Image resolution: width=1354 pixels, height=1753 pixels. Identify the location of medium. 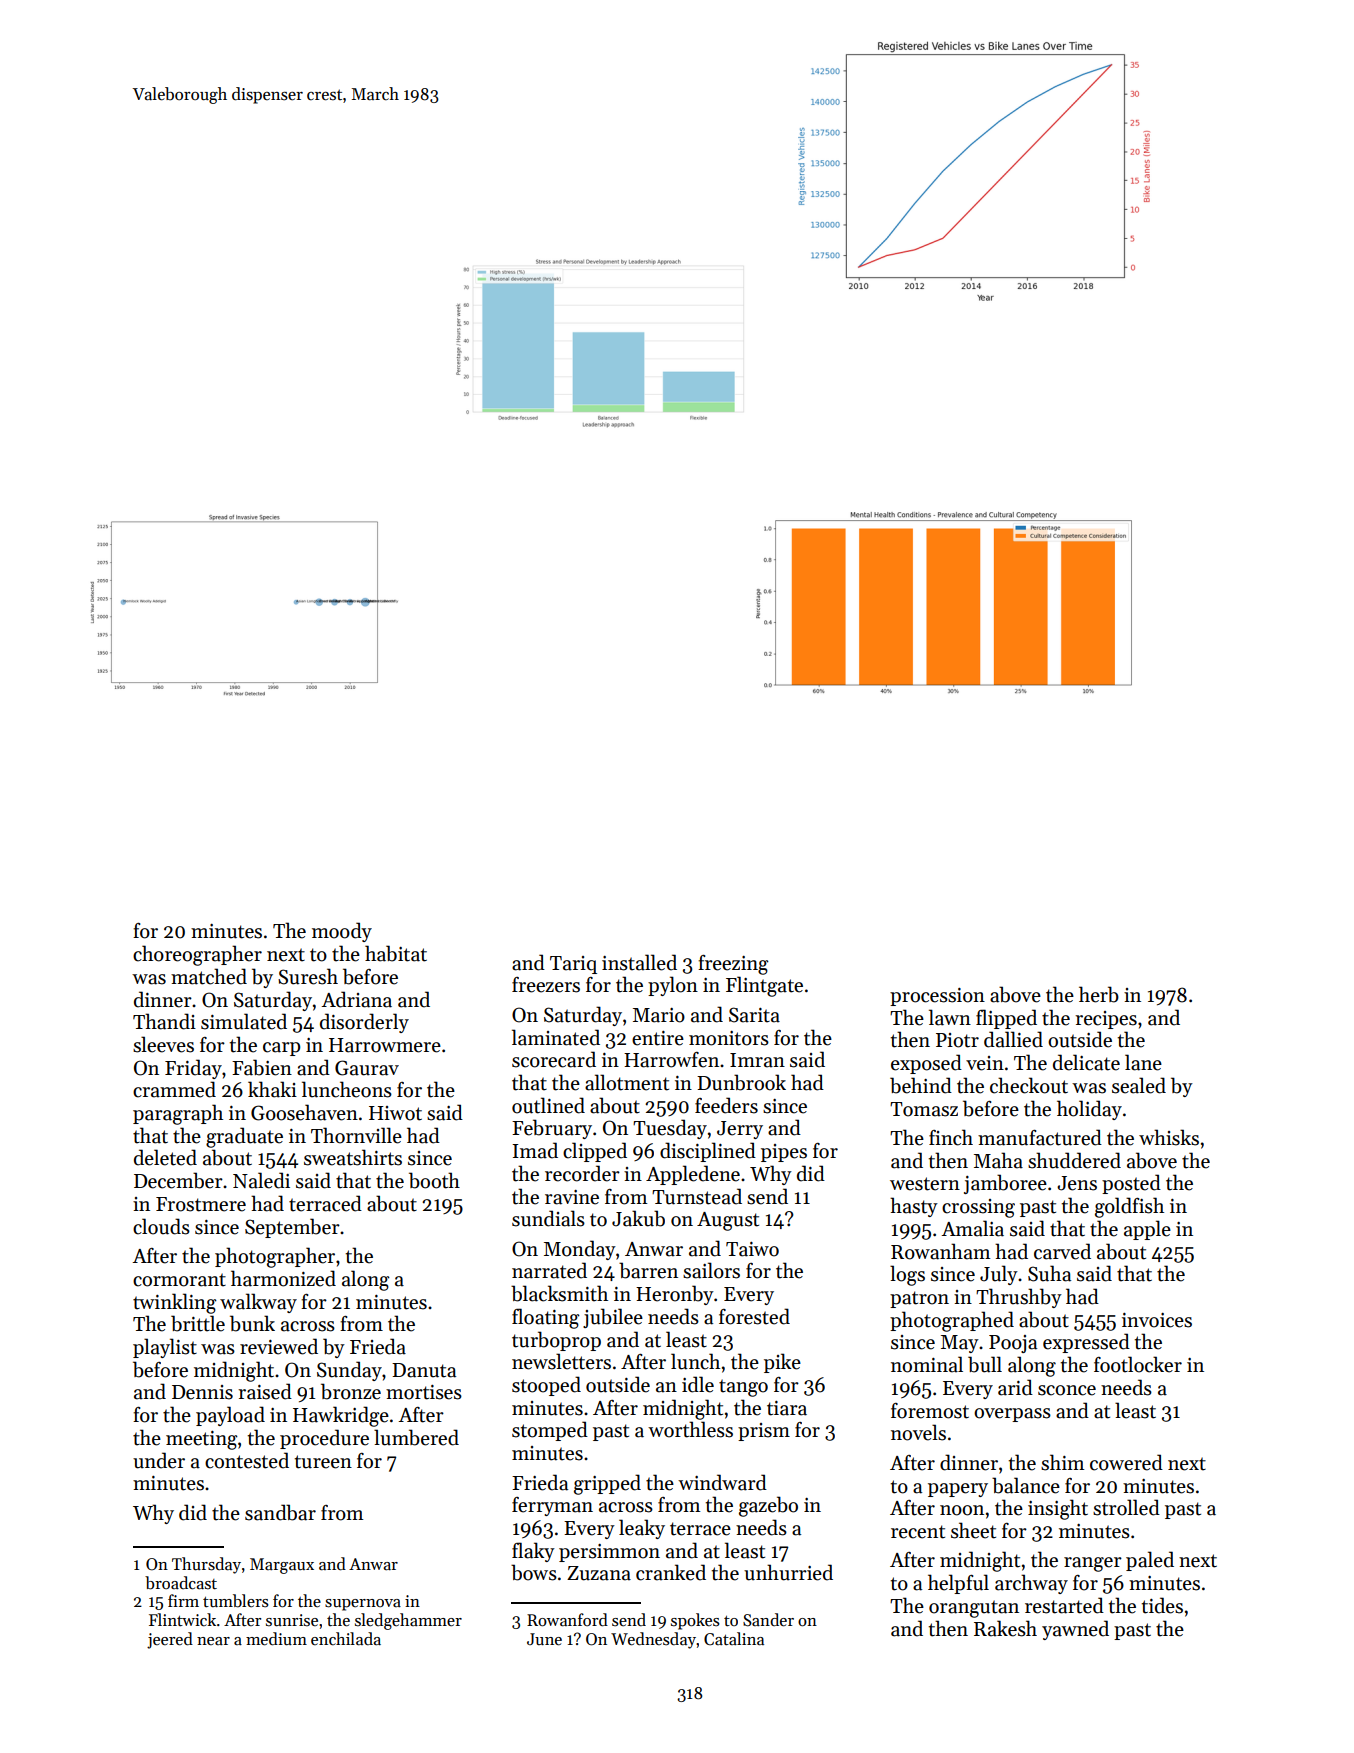
(276, 1639).
